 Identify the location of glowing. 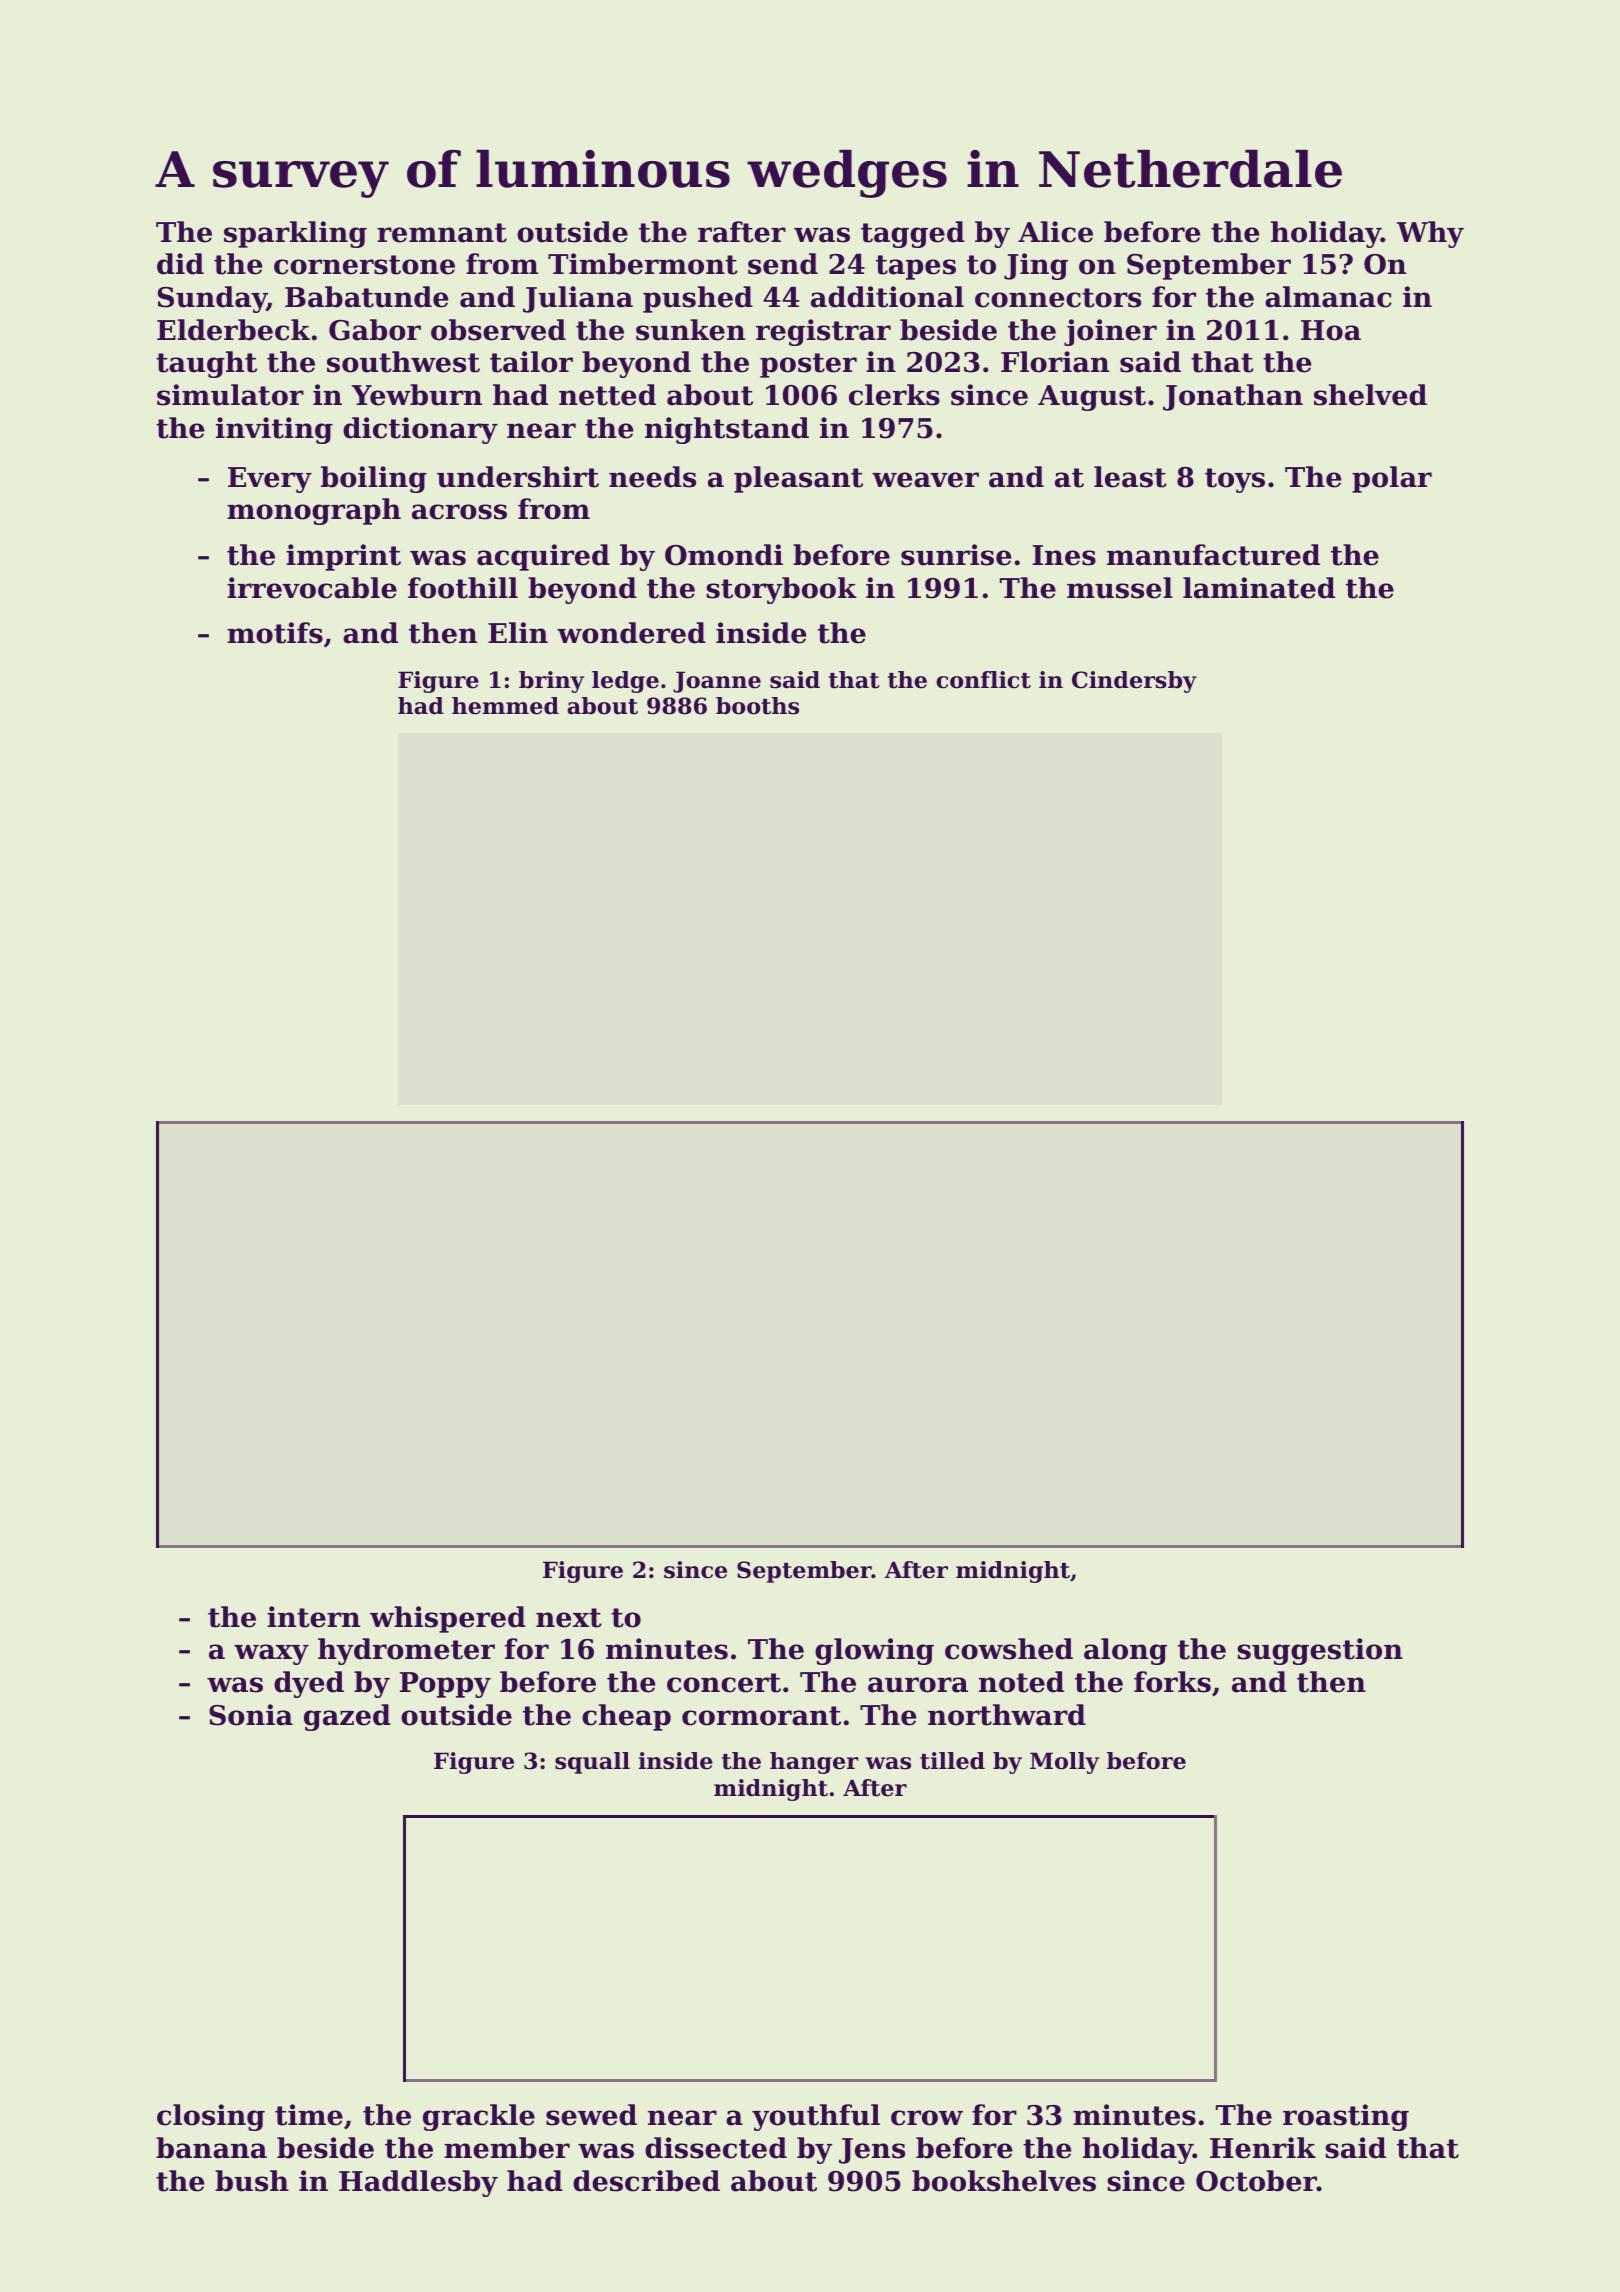
(874, 1651).
